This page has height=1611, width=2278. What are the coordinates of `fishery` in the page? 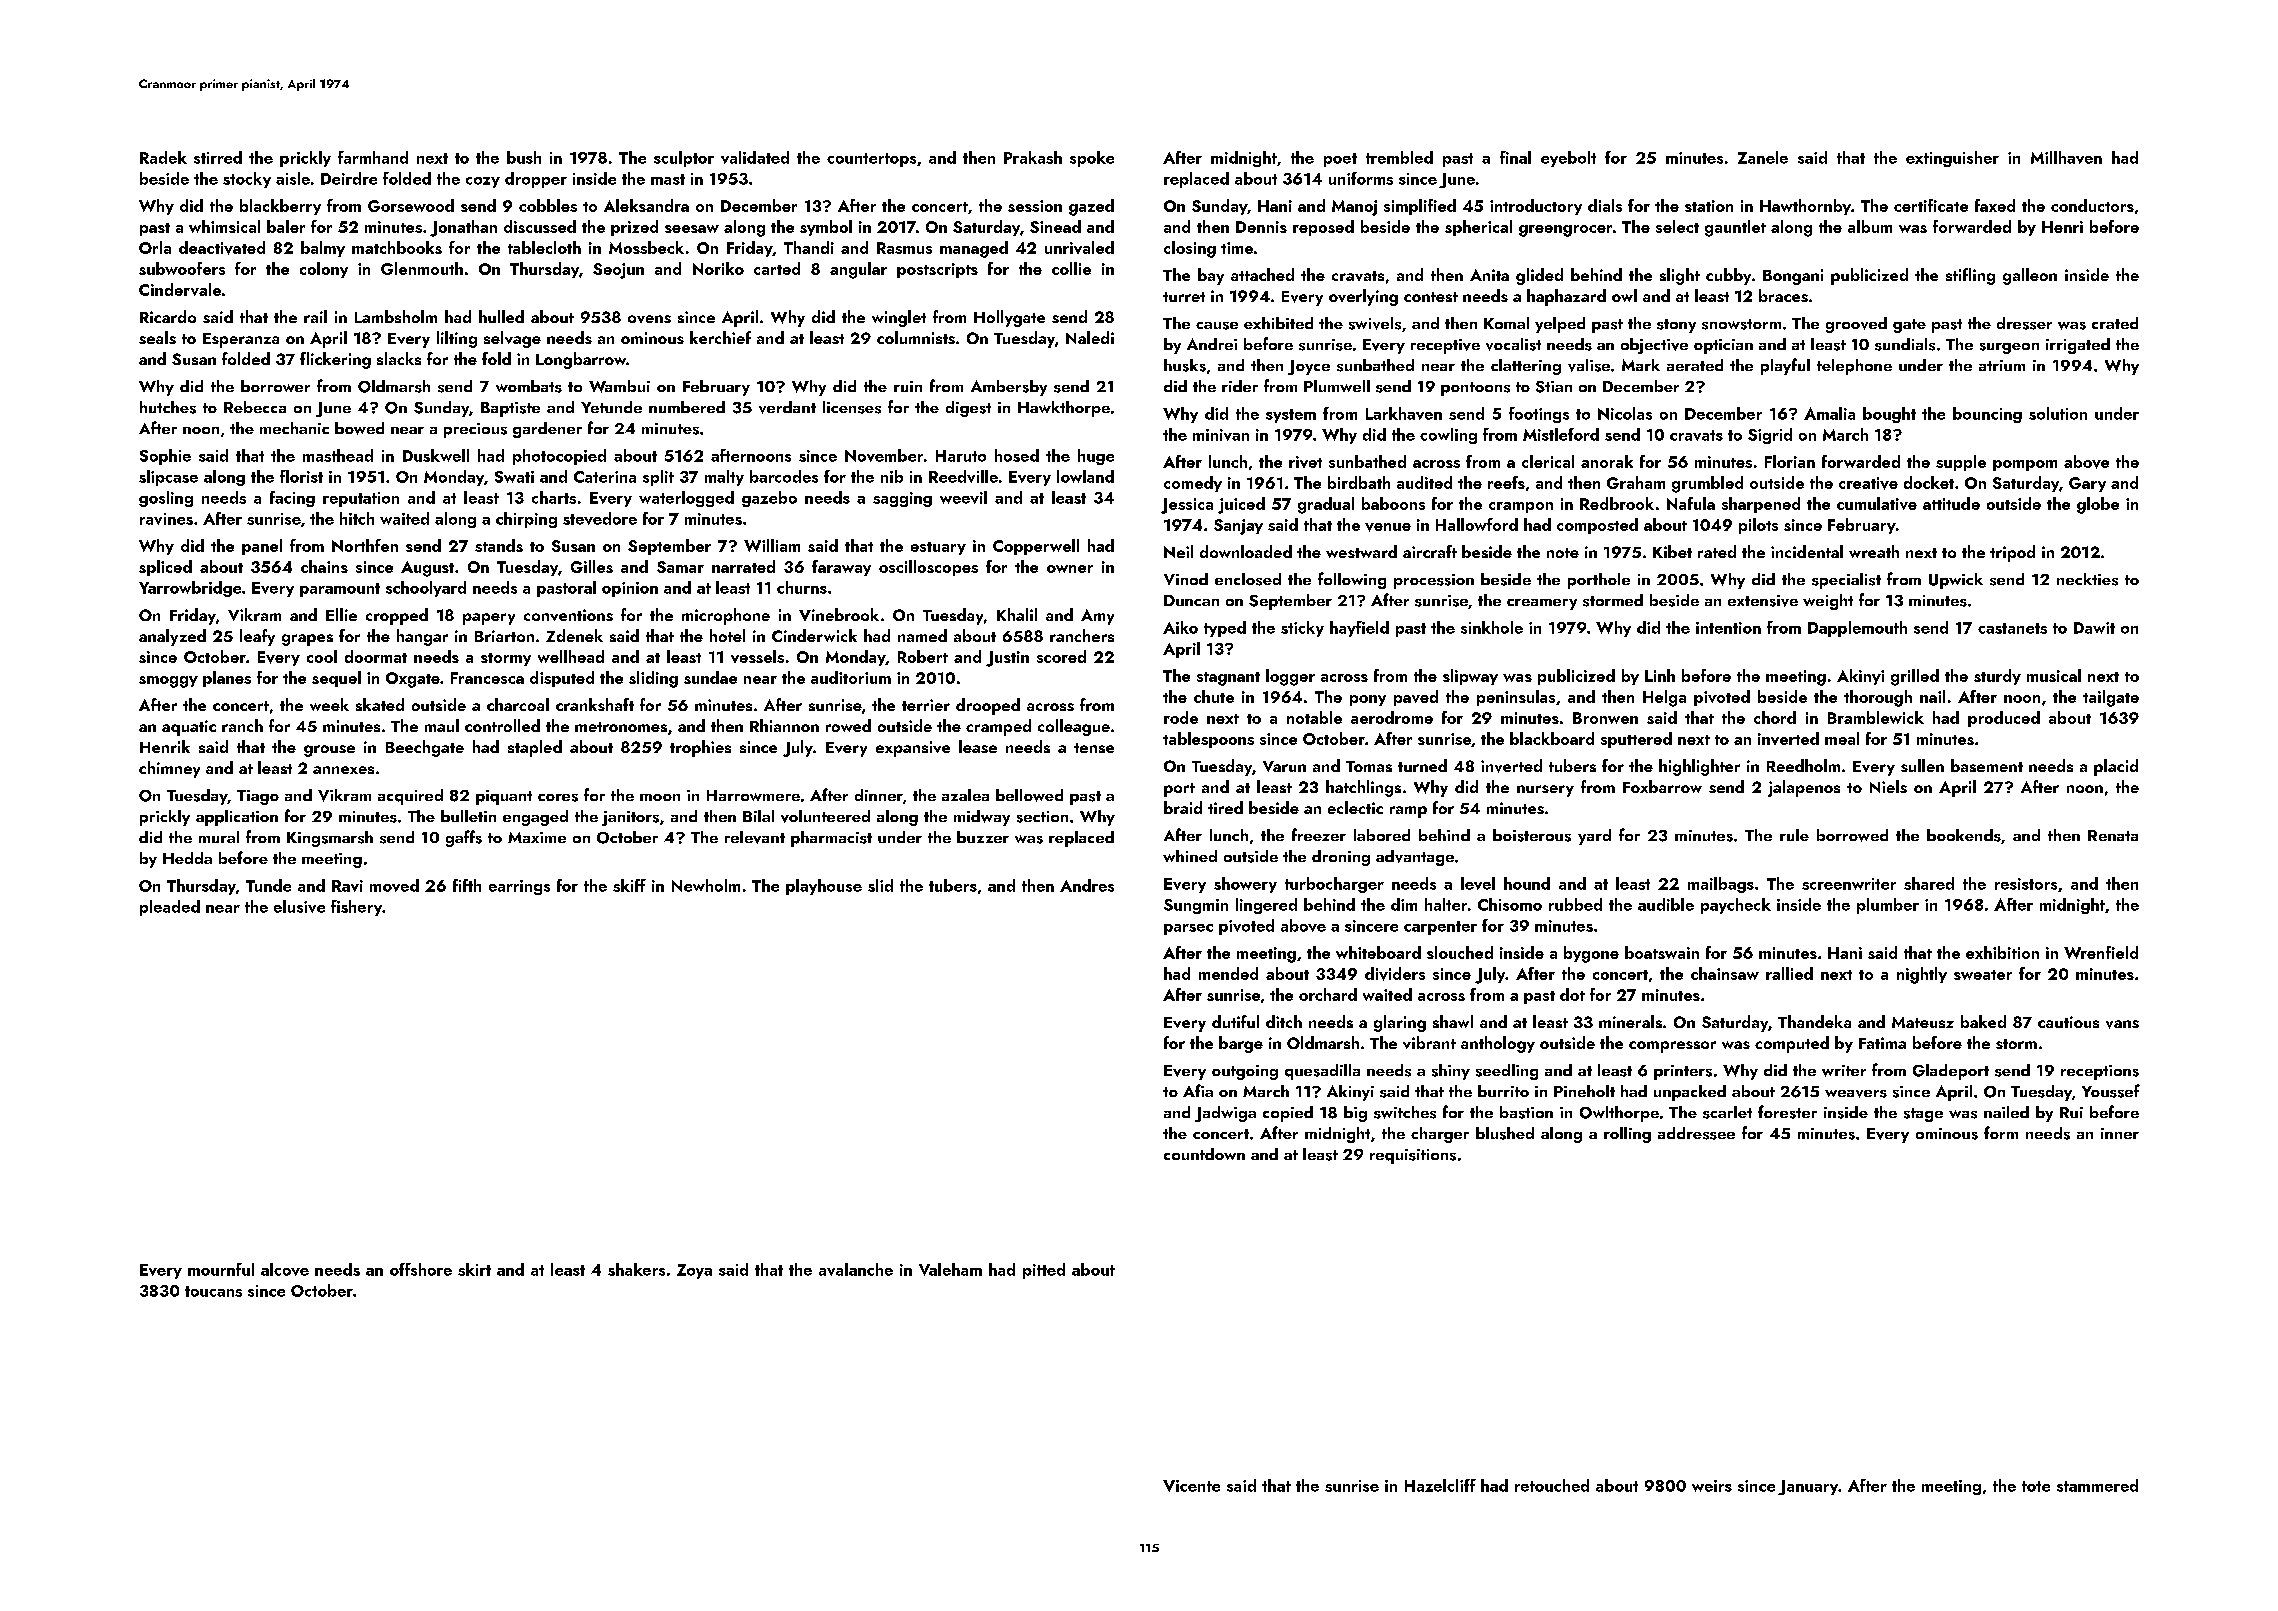 It's located at (356, 908).
